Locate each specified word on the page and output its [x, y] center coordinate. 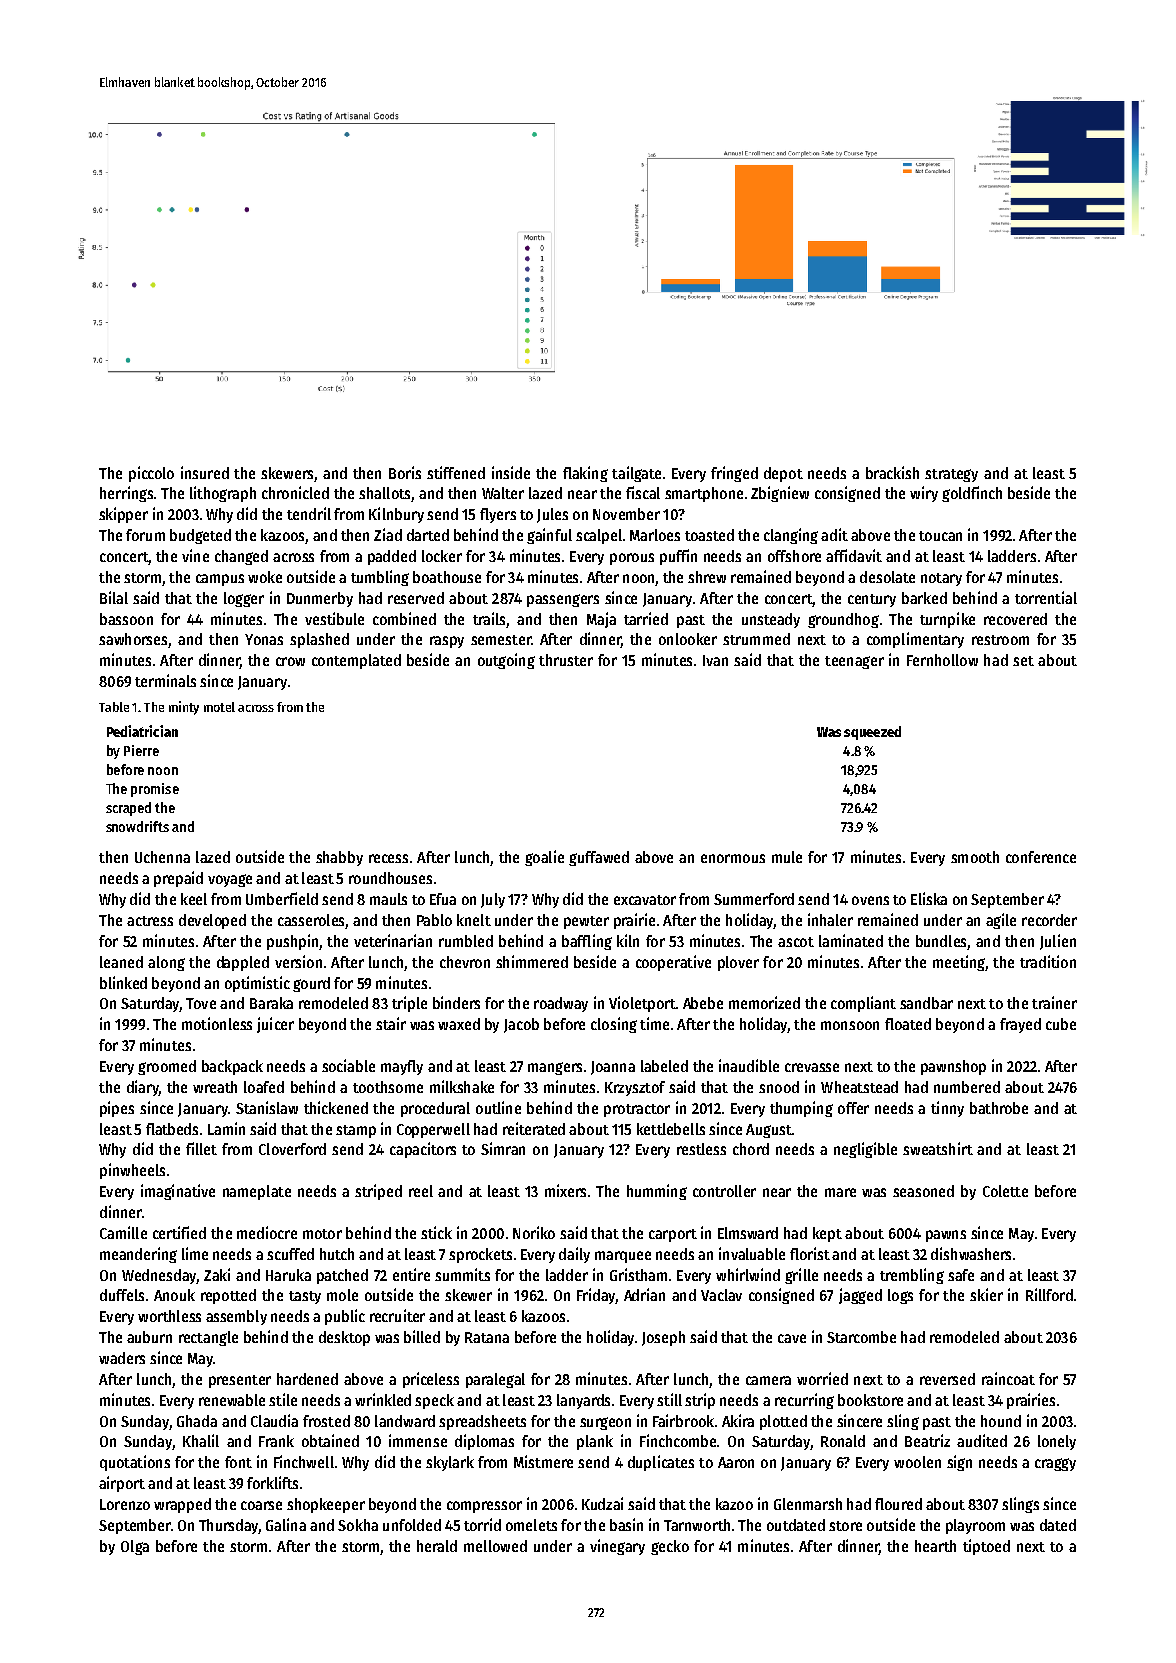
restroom [1000, 640]
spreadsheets [482, 1422]
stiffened [456, 472]
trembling [912, 1276]
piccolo [151, 474]
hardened [307, 1379]
